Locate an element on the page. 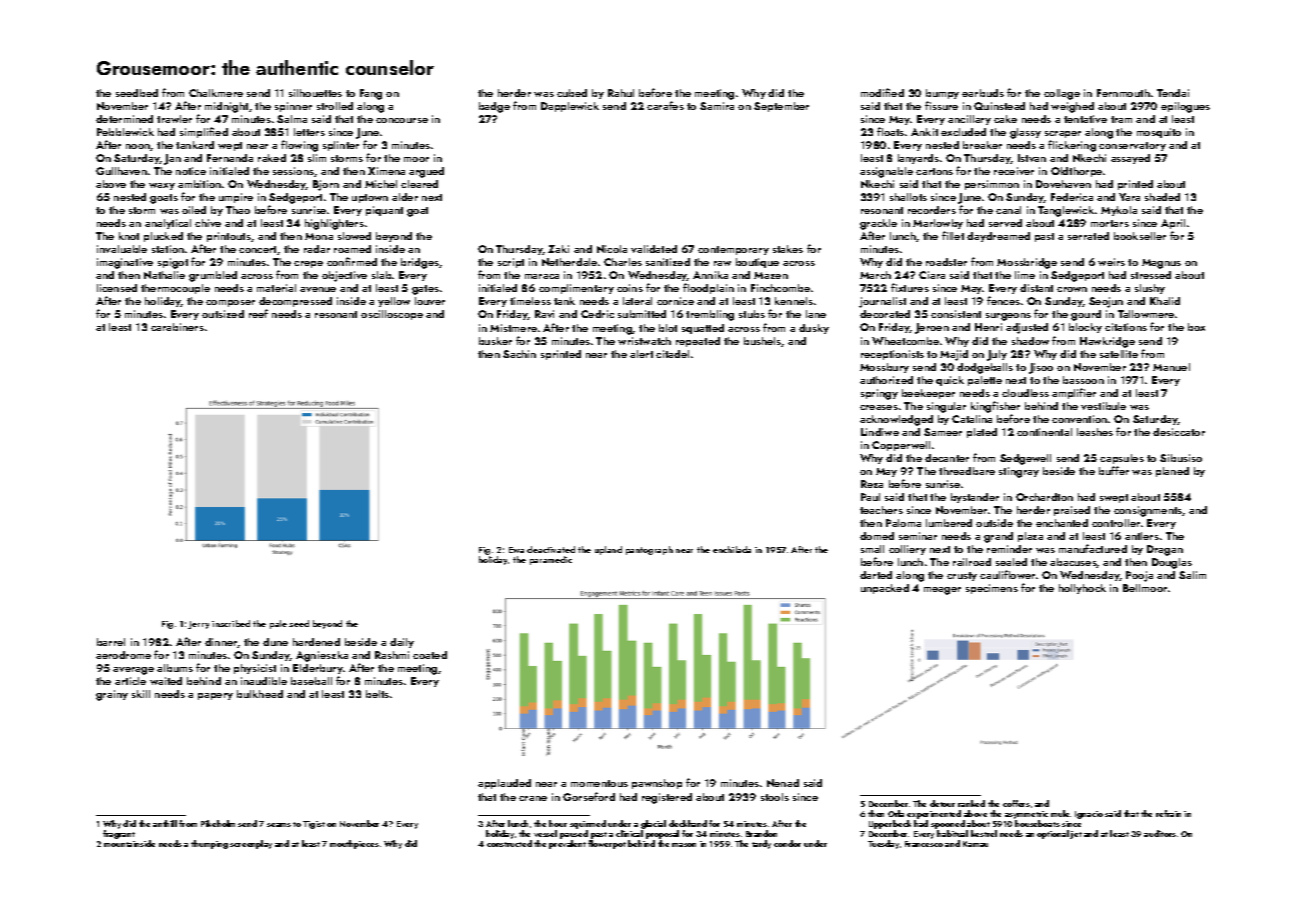 Image resolution: width=1308 pixels, height=924 pixels. thumping is located at coordinates (209, 844).
